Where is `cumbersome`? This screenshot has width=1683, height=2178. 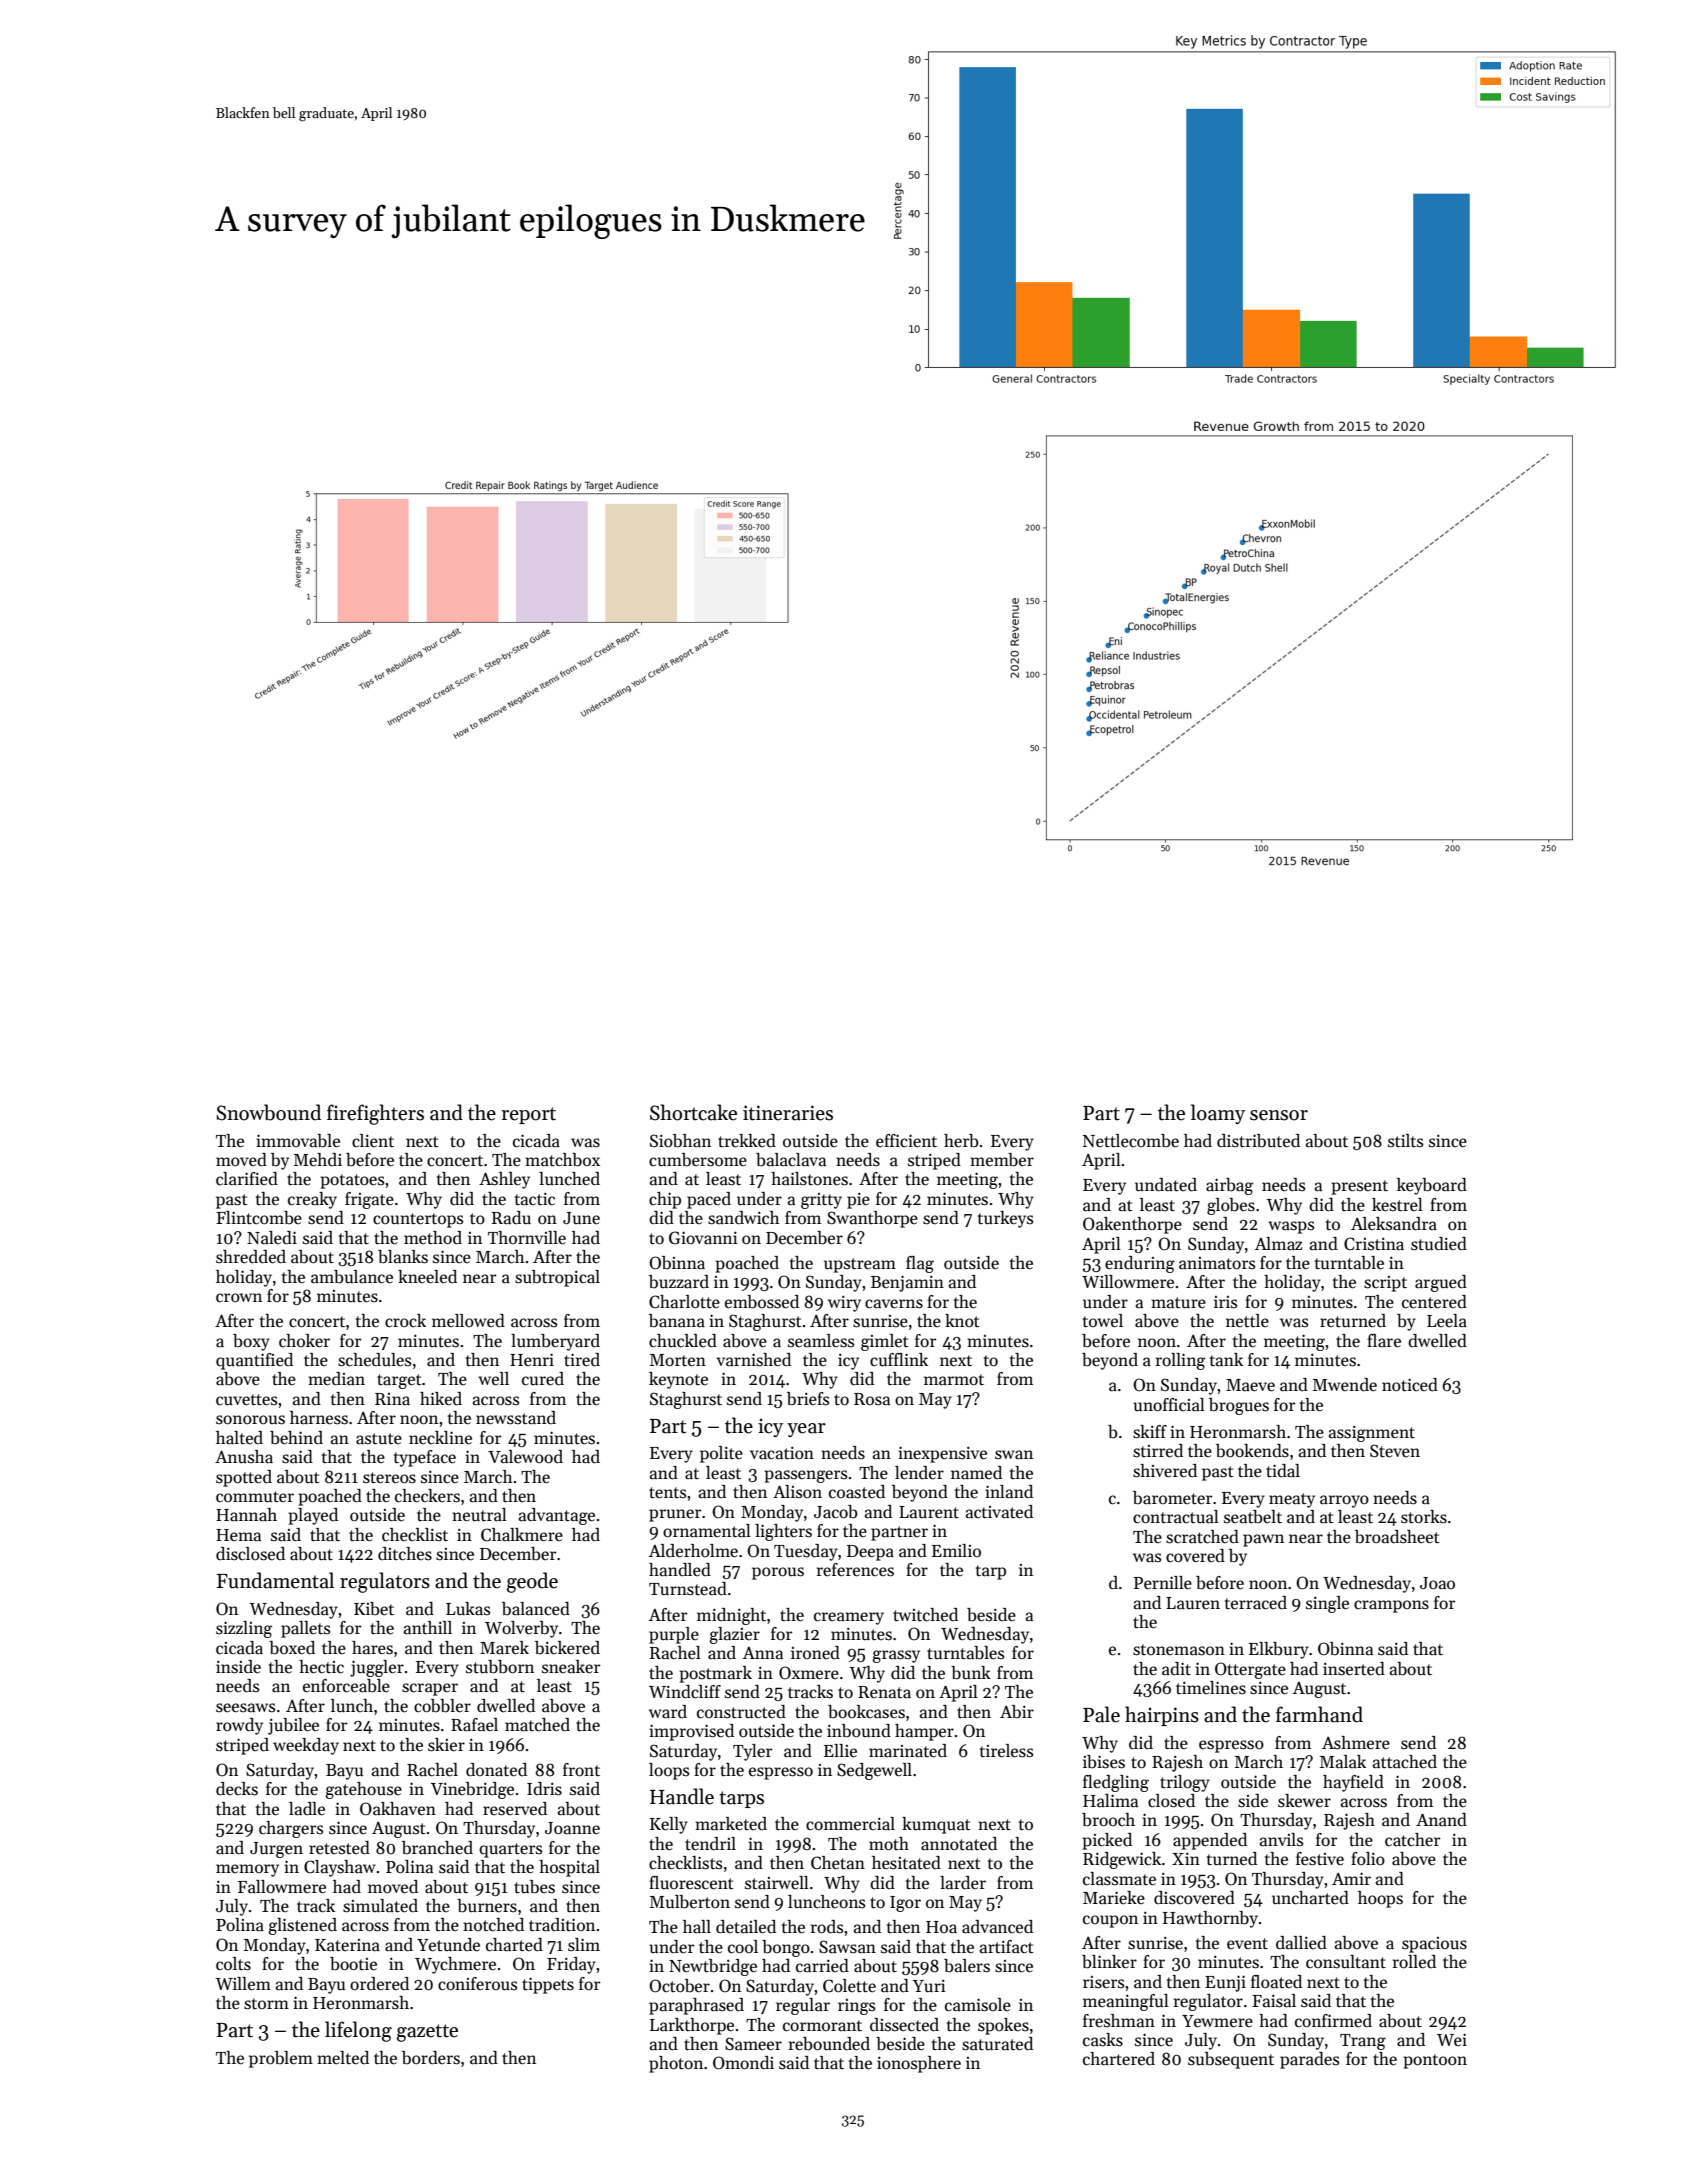 cumbersome is located at coordinates (698, 1160).
